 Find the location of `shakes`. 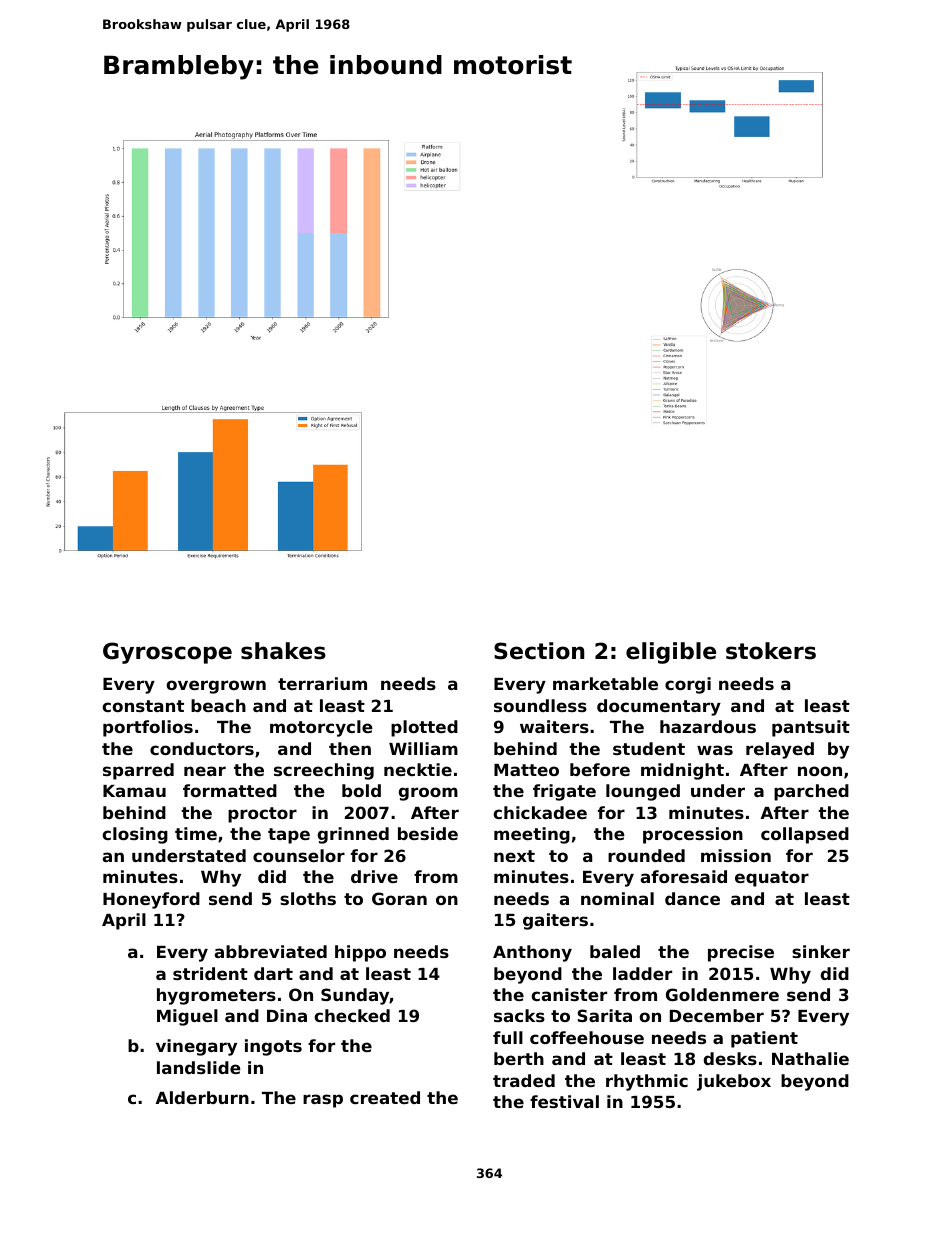

shakes is located at coordinates (283, 651).
